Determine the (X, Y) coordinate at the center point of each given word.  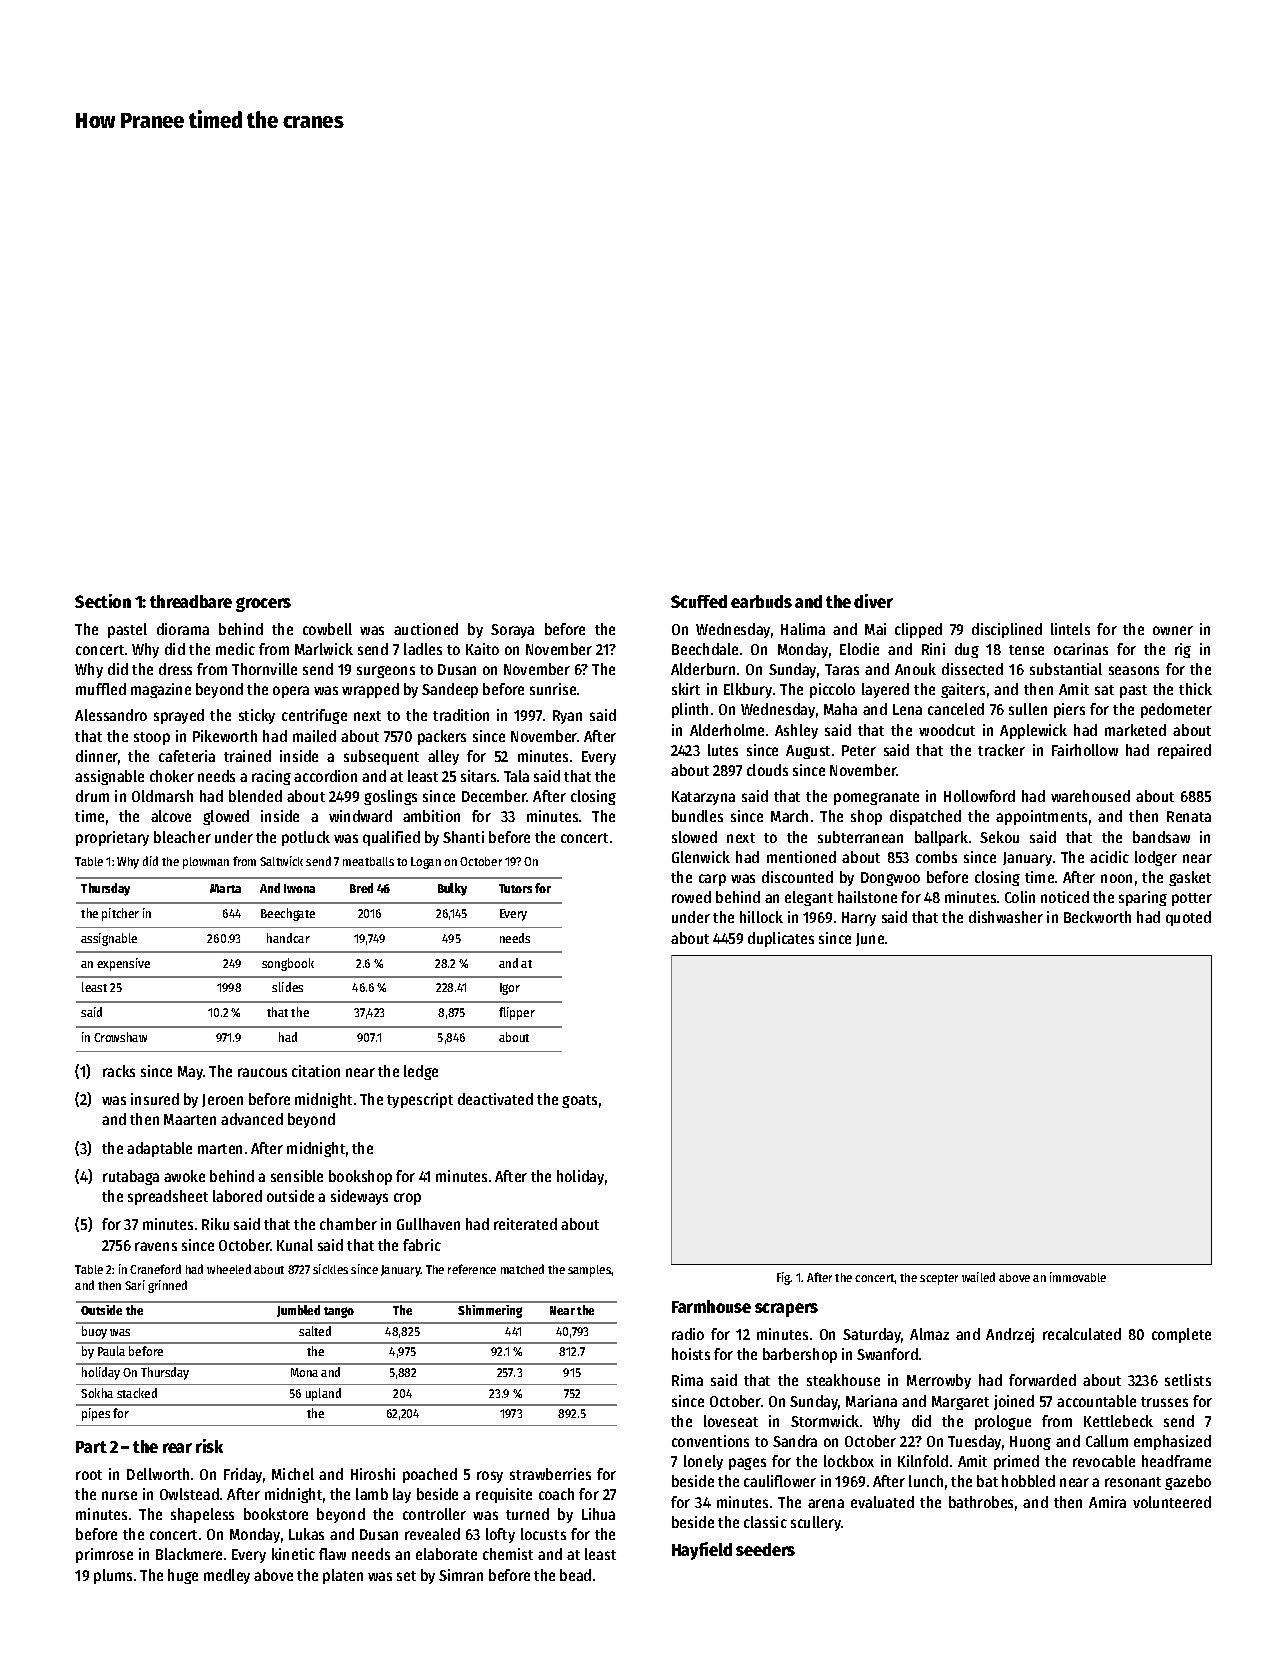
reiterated (525, 1224)
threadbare (191, 601)
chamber (348, 1224)
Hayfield (702, 1551)
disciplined (1007, 630)
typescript (420, 1100)
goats (579, 1101)
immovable (1078, 1277)
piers (1069, 710)
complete (1181, 1335)
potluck (306, 838)
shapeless (202, 1515)
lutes (723, 750)
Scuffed (699, 601)
